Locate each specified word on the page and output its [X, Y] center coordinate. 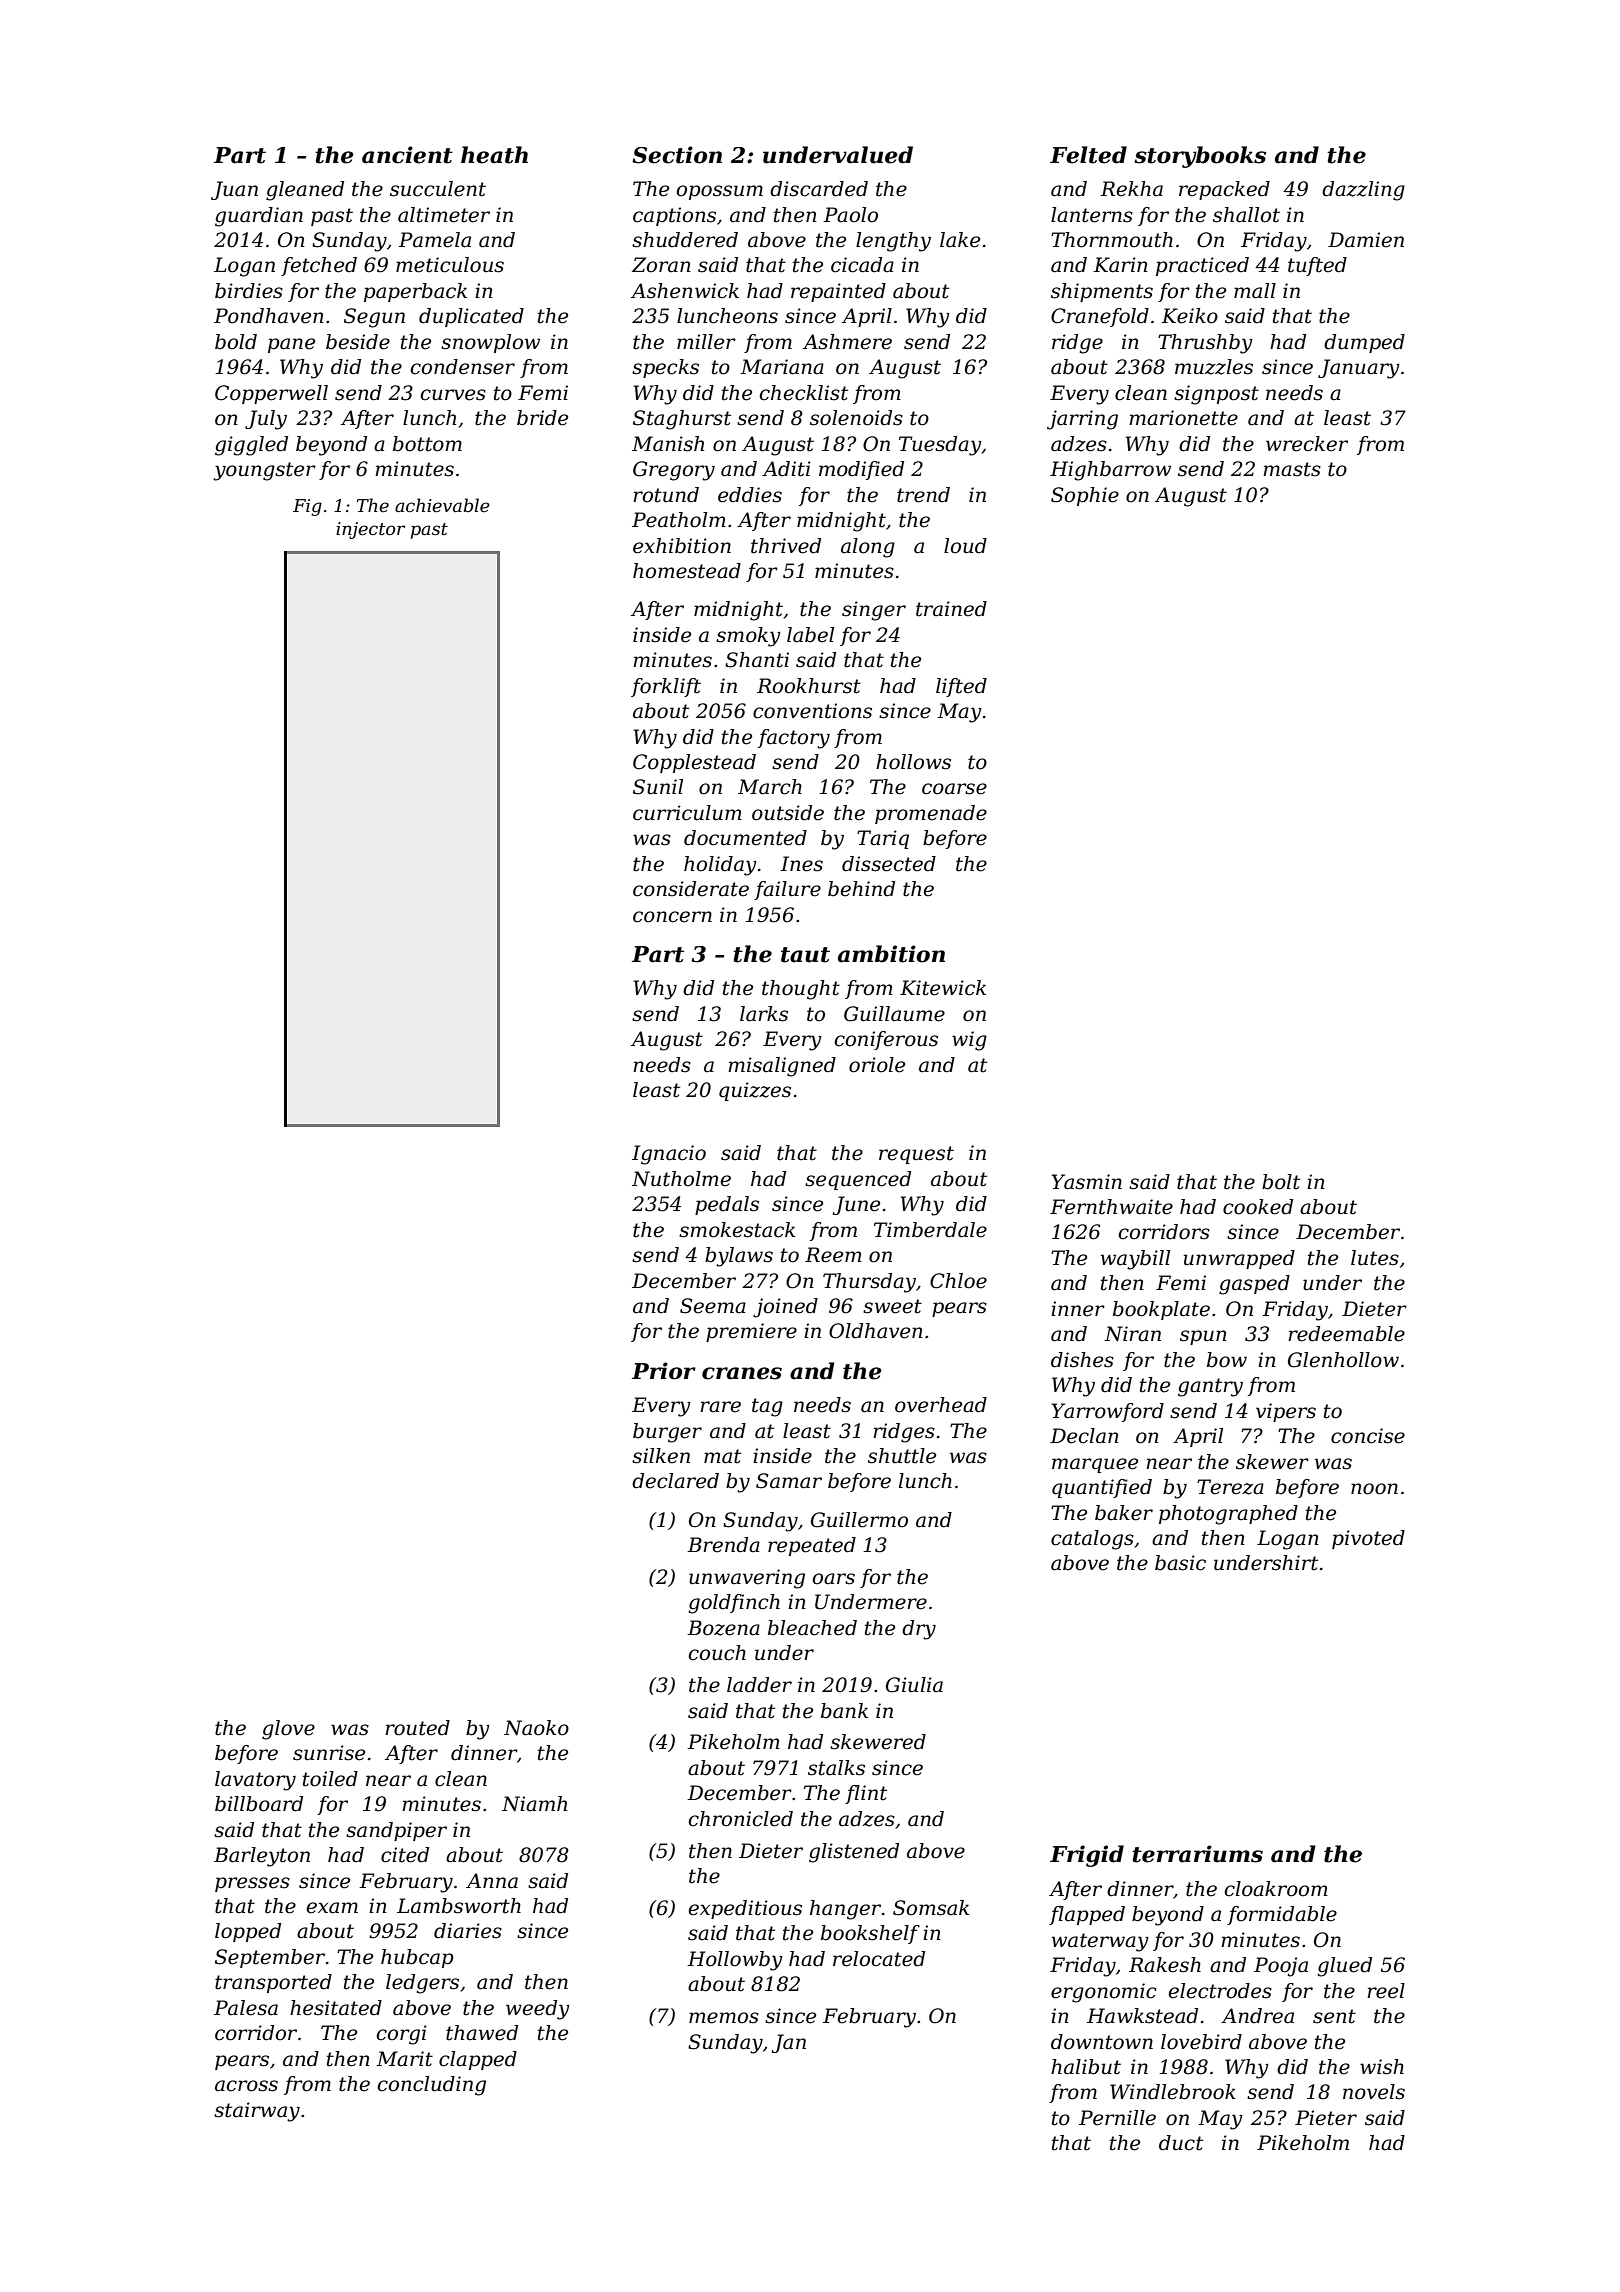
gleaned [305, 191]
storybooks [1200, 157]
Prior [664, 1371]
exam [332, 1908]
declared [675, 1481]
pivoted [1368, 1539]
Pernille [1117, 2118]
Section [677, 155]
